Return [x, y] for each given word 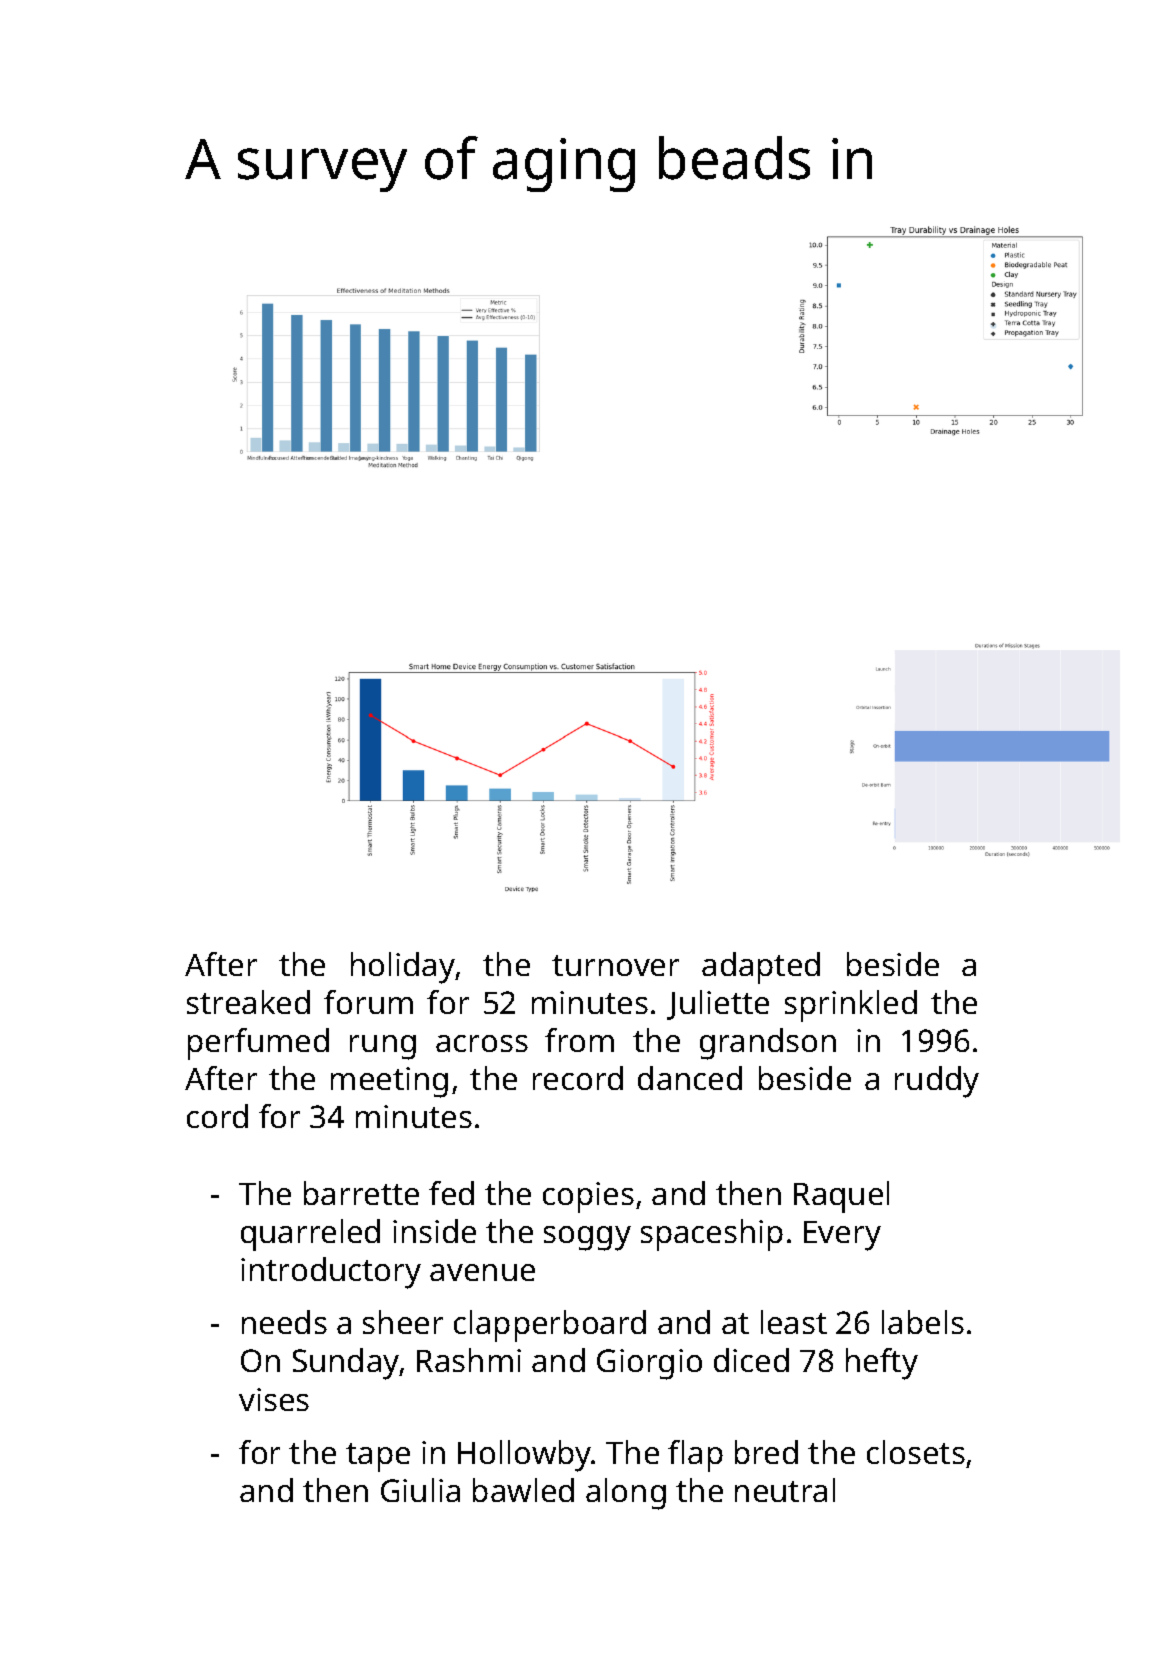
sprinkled [851, 1006]
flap [695, 1456]
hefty [882, 1364]
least [794, 1322]
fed [451, 1193]
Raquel [841, 1197]
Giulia [420, 1490]
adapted [761, 968]
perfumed [258, 1044]
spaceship [712, 1235]
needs [284, 1322]
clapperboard [550, 1326]
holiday [403, 968]
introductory [331, 1273]
